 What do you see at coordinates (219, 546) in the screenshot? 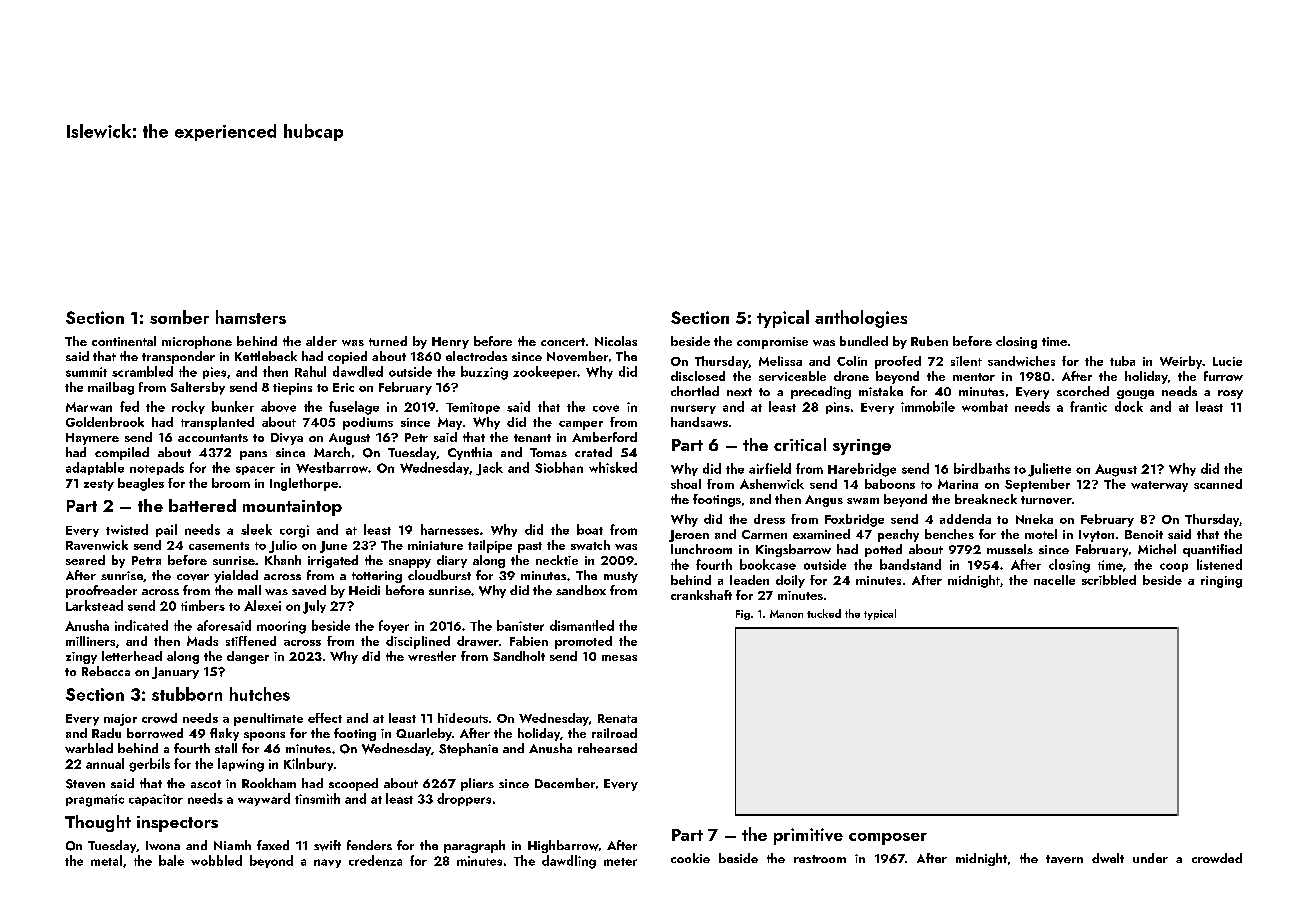
I see `casements` at bounding box center [219, 546].
